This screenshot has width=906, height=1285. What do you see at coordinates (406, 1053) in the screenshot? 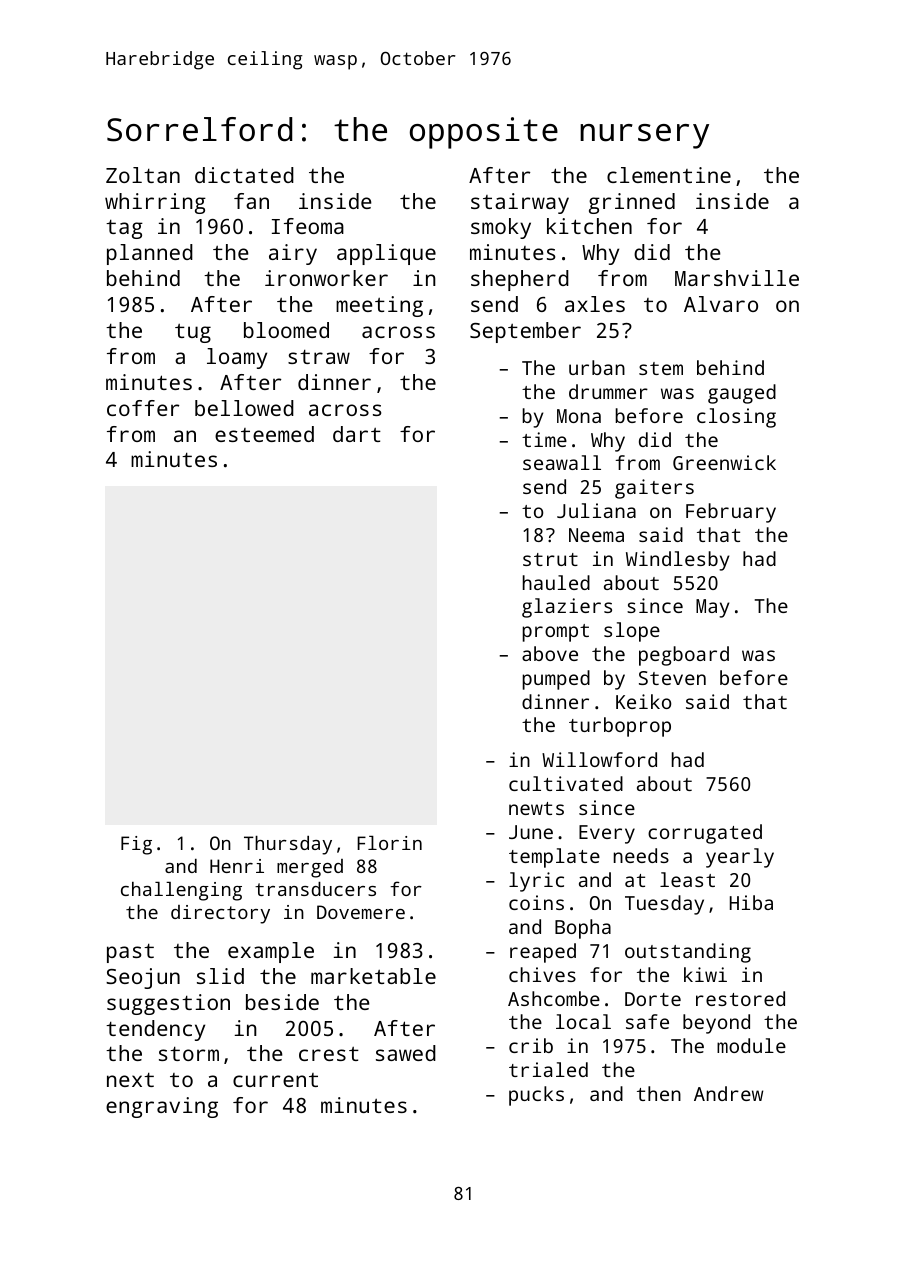
I see `sawed` at bounding box center [406, 1053].
